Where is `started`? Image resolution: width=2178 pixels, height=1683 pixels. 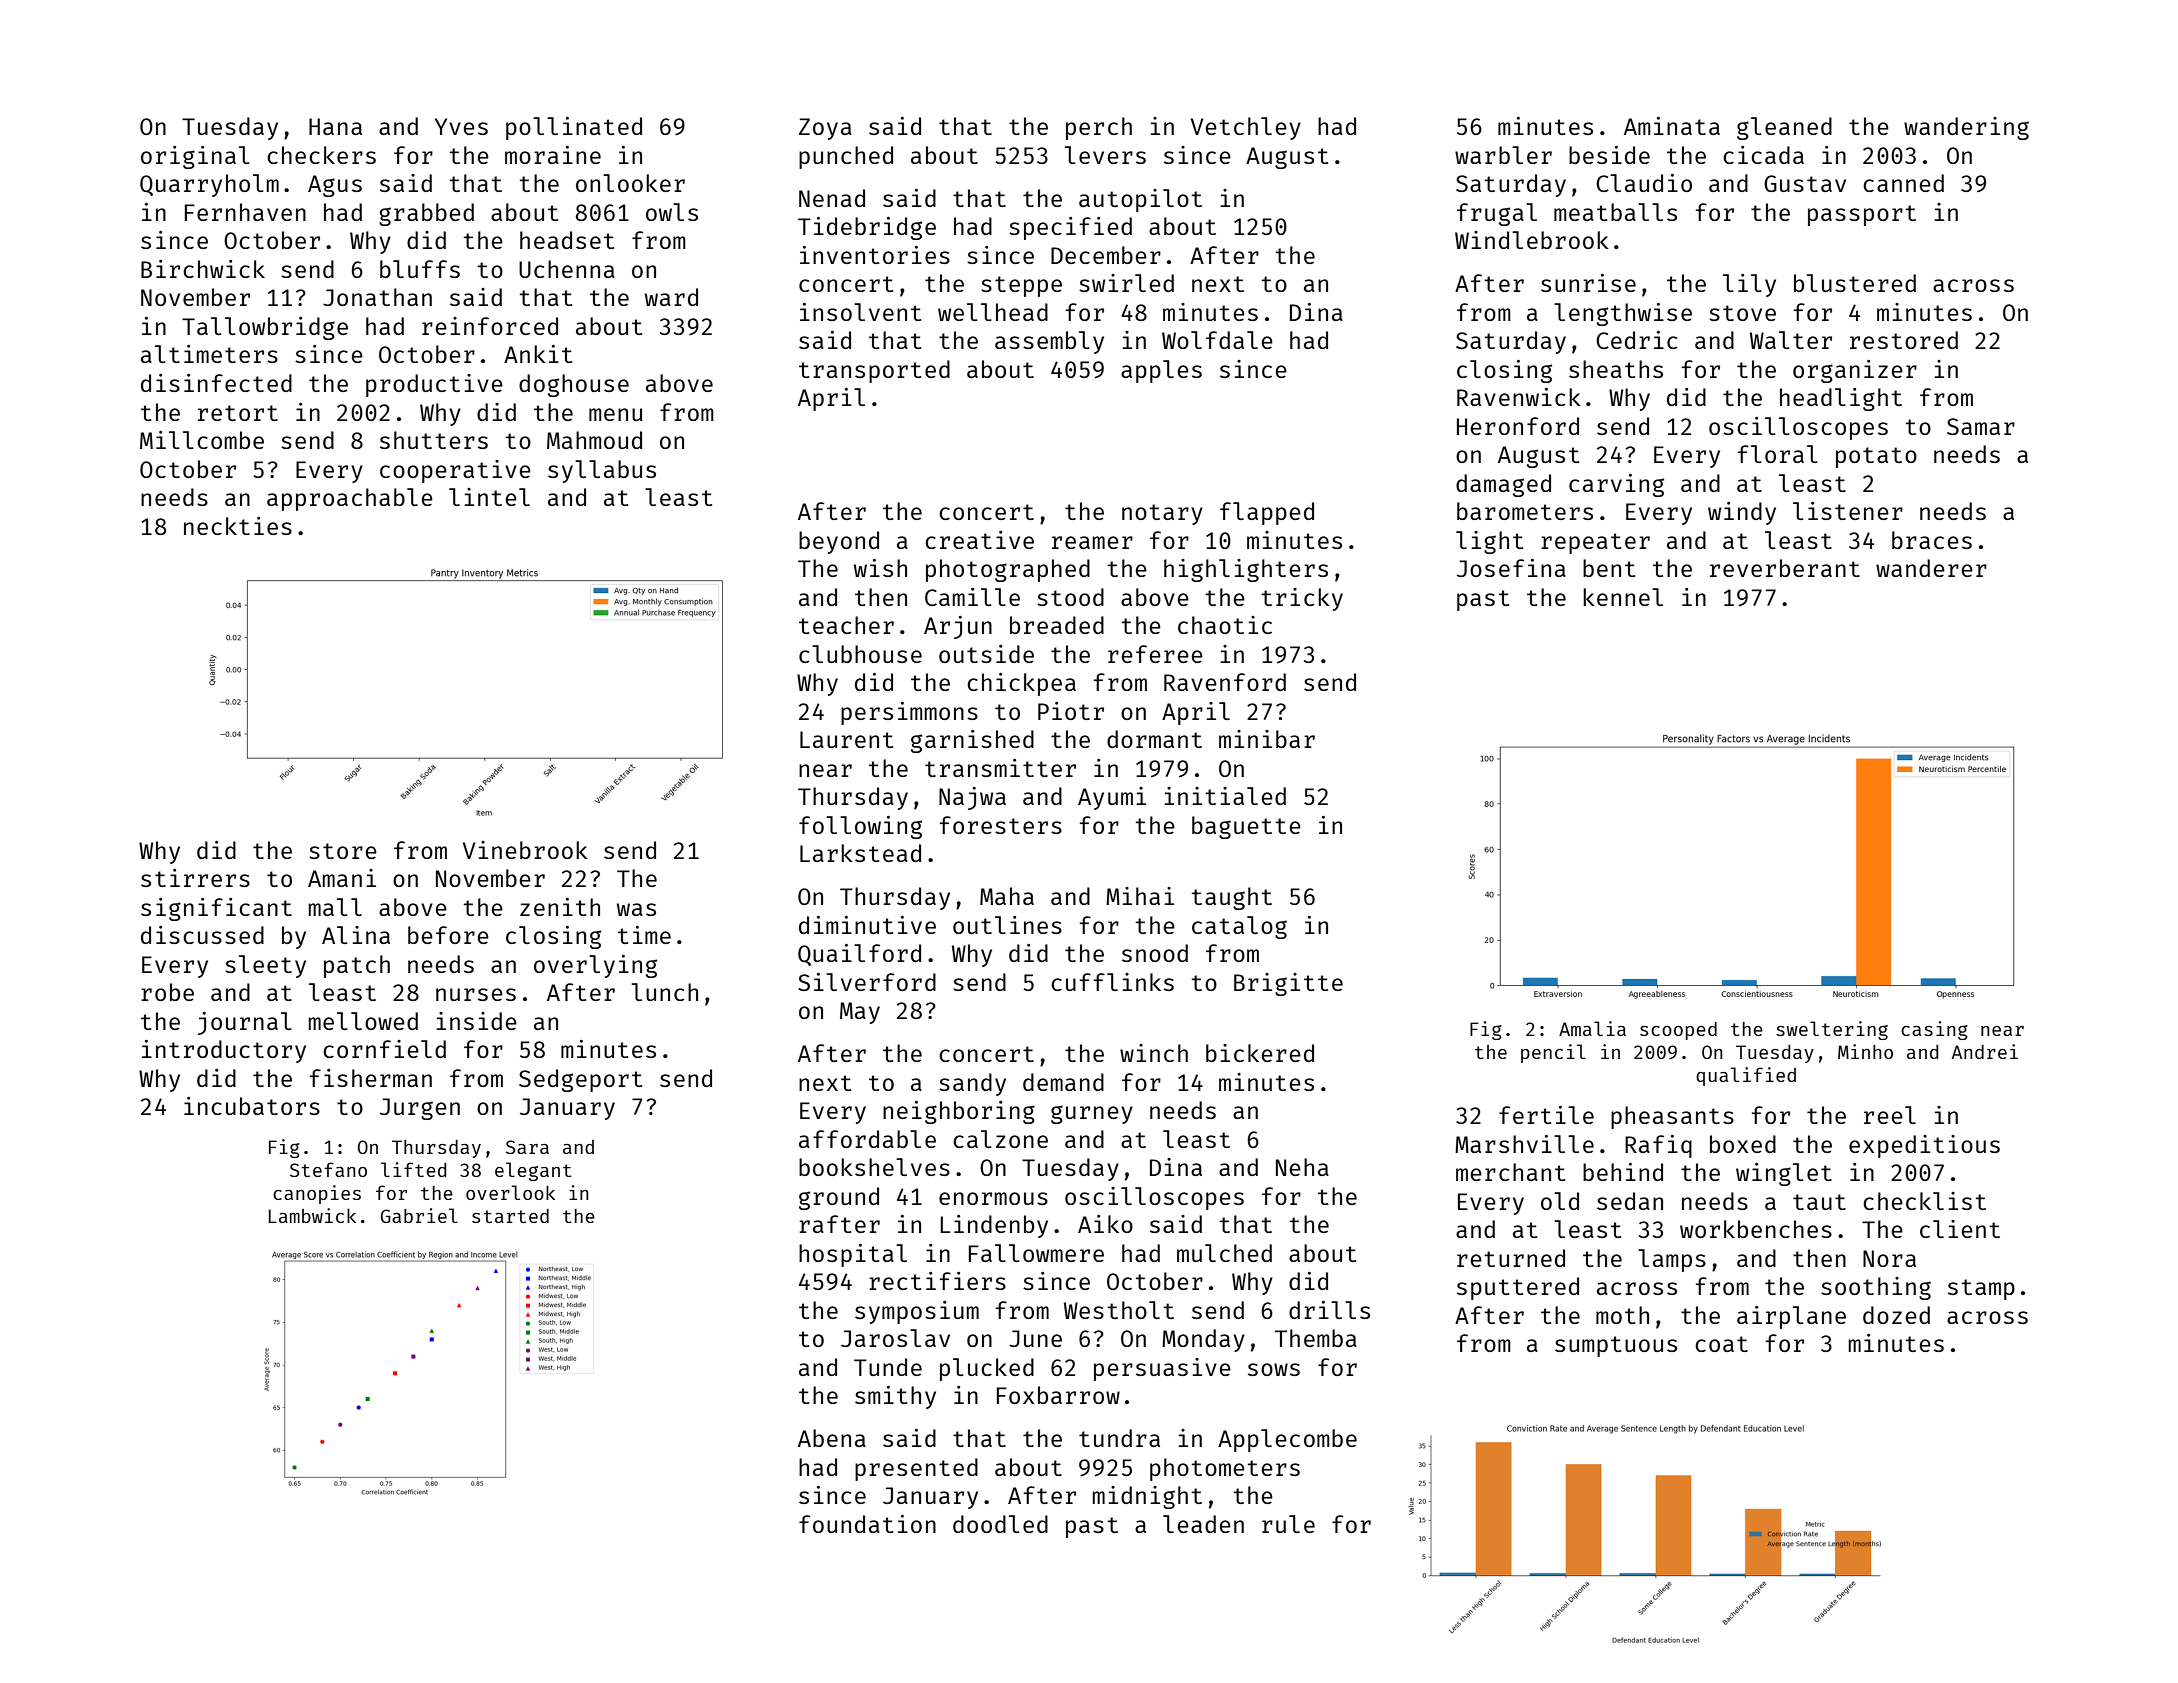
started is located at coordinates (510, 1216).
